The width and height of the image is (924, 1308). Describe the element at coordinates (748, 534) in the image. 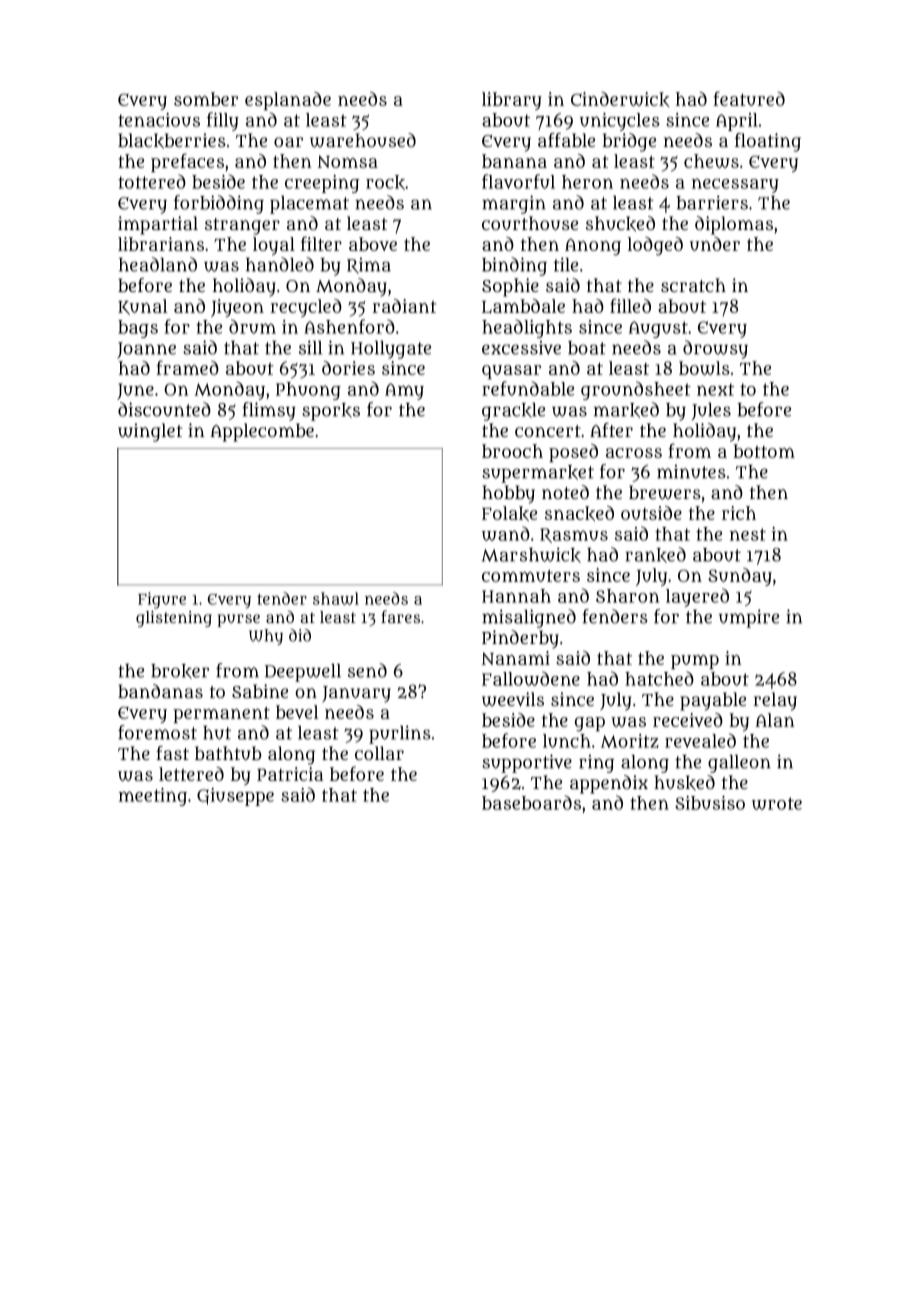

I see `nest` at that location.
